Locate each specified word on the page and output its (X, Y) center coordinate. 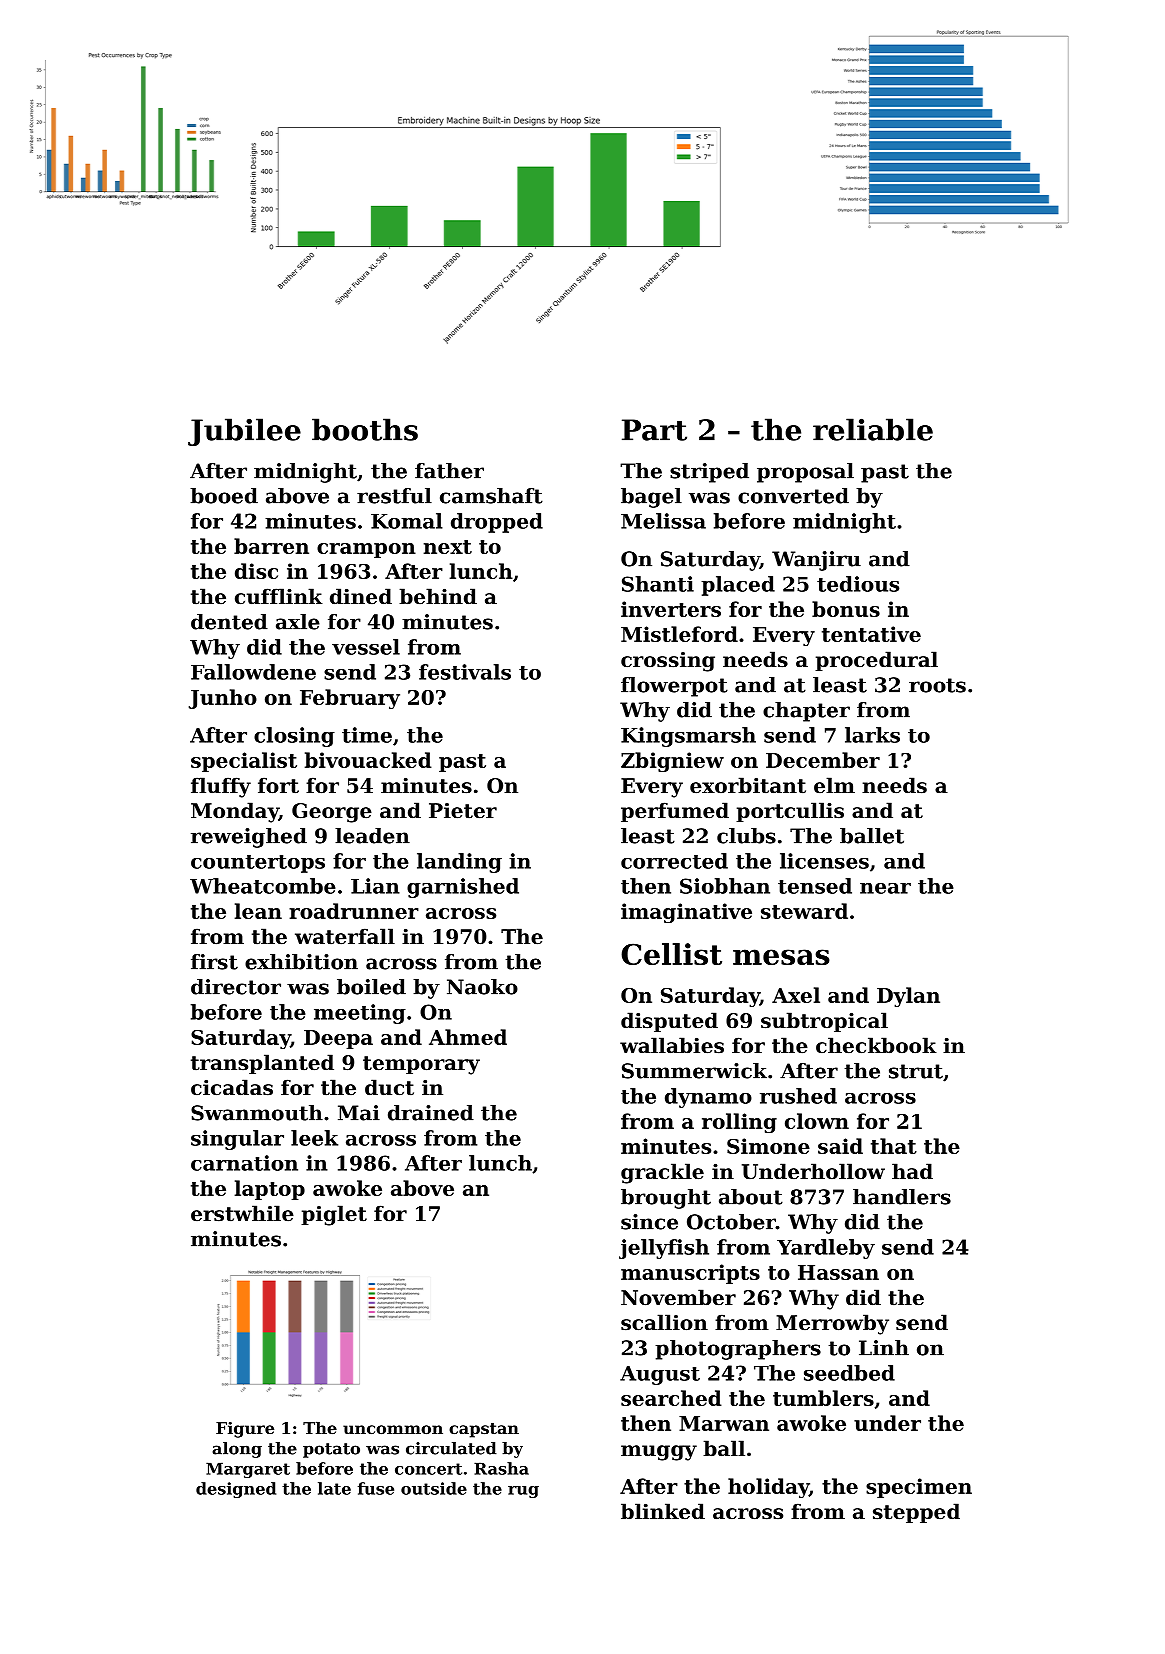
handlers (902, 1197)
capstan (484, 1430)
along (237, 1450)
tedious (858, 584)
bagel (651, 498)
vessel (366, 647)
